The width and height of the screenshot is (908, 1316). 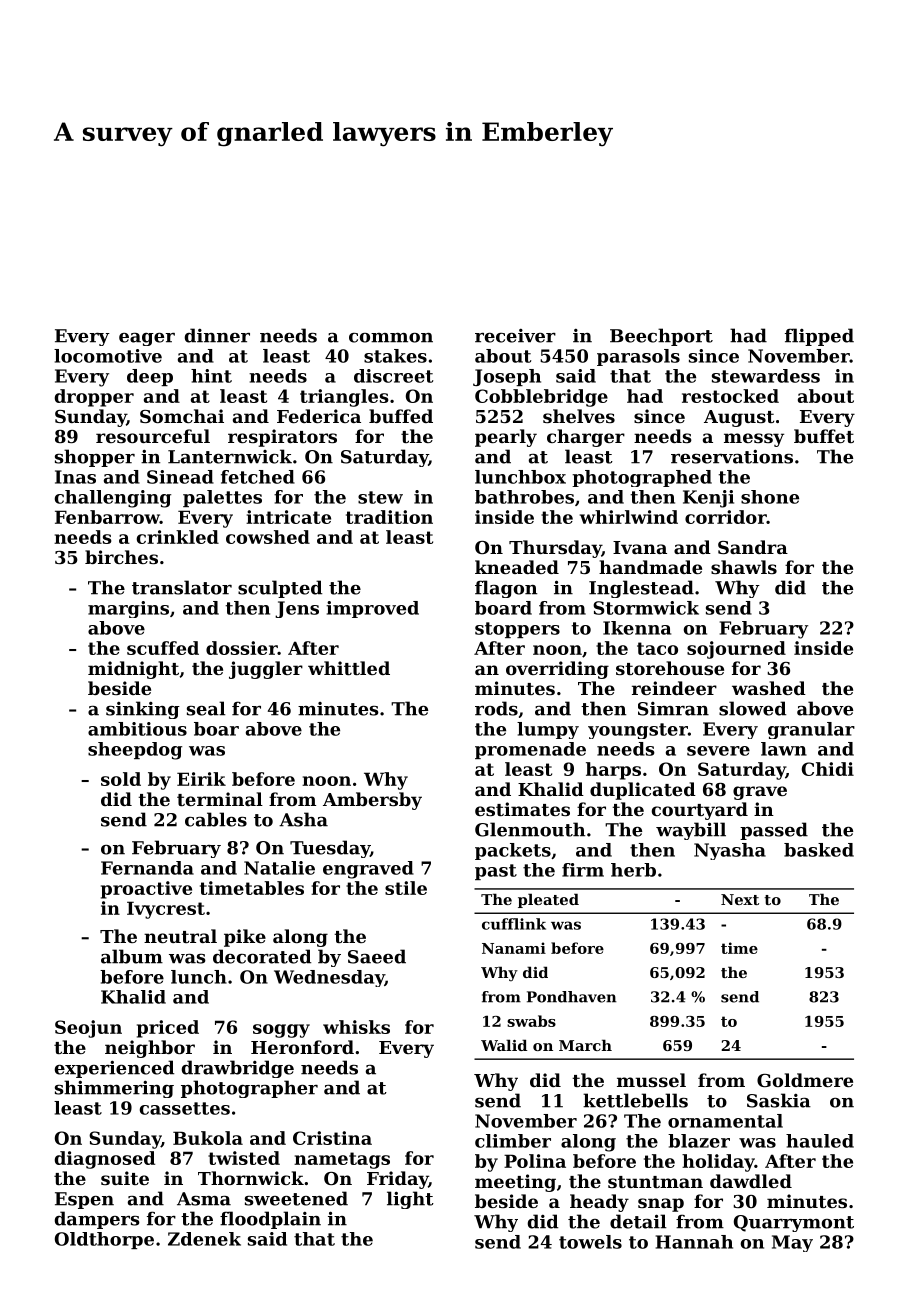 What do you see at coordinates (514, 948) in the screenshot?
I see `Nanami` at bounding box center [514, 948].
